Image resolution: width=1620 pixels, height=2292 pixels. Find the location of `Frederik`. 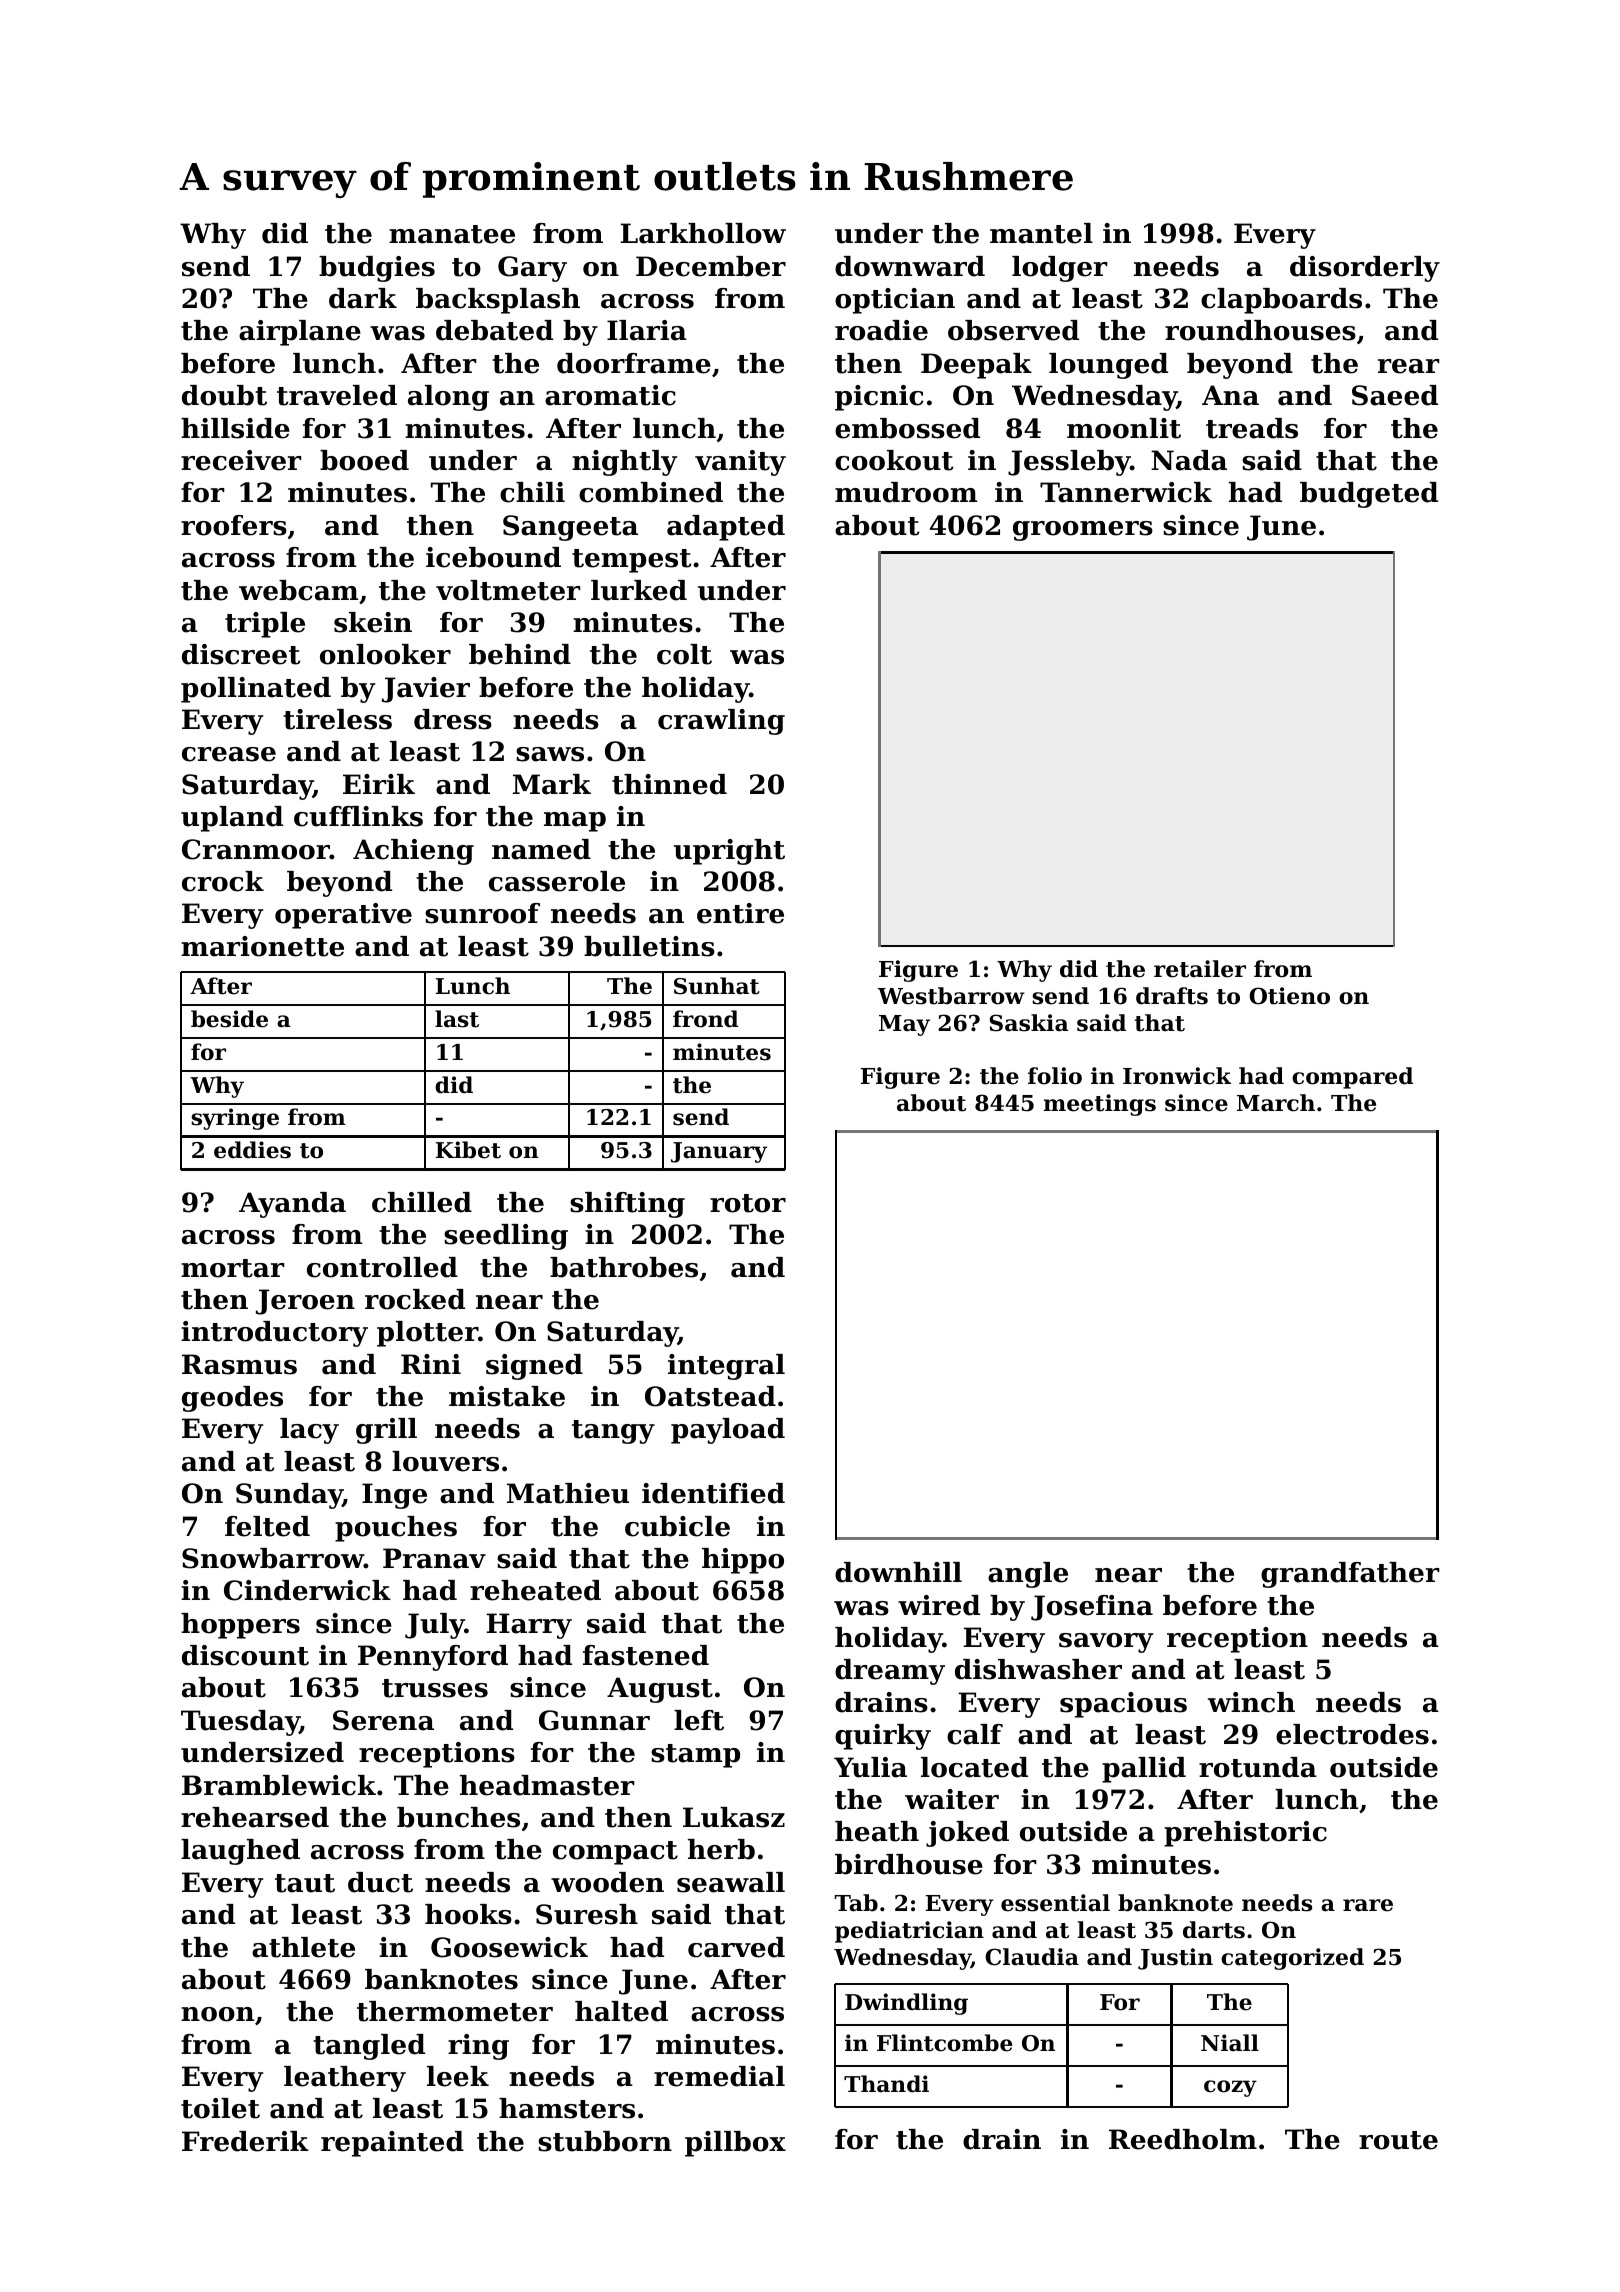

Frederik is located at coordinates (245, 2141).
